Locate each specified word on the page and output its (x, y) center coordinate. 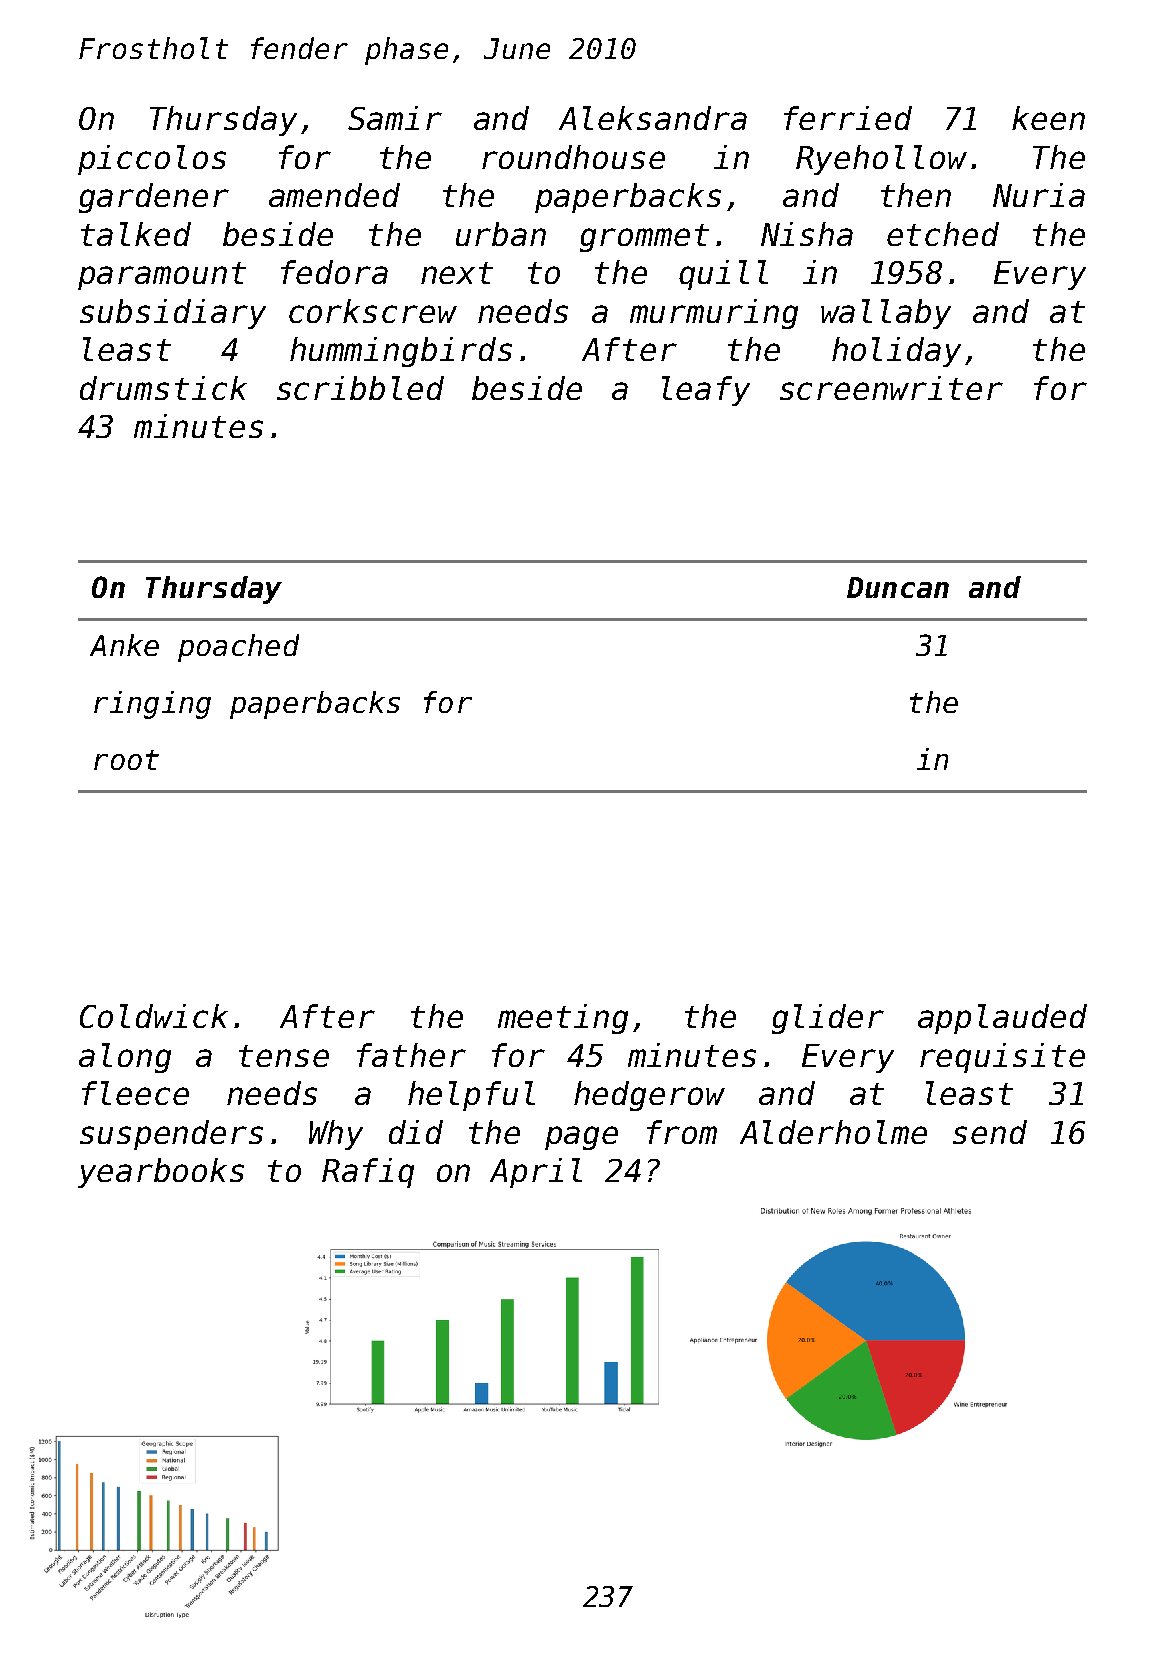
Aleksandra (653, 118)
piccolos (152, 160)
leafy (706, 391)
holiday (896, 352)
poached (238, 648)
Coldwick (154, 1016)
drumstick (163, 388)
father (411, 1055)
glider (828, 1019)
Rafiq (368, 1173)
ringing (152, 705)
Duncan (898, 587)
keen (1048, 118)
